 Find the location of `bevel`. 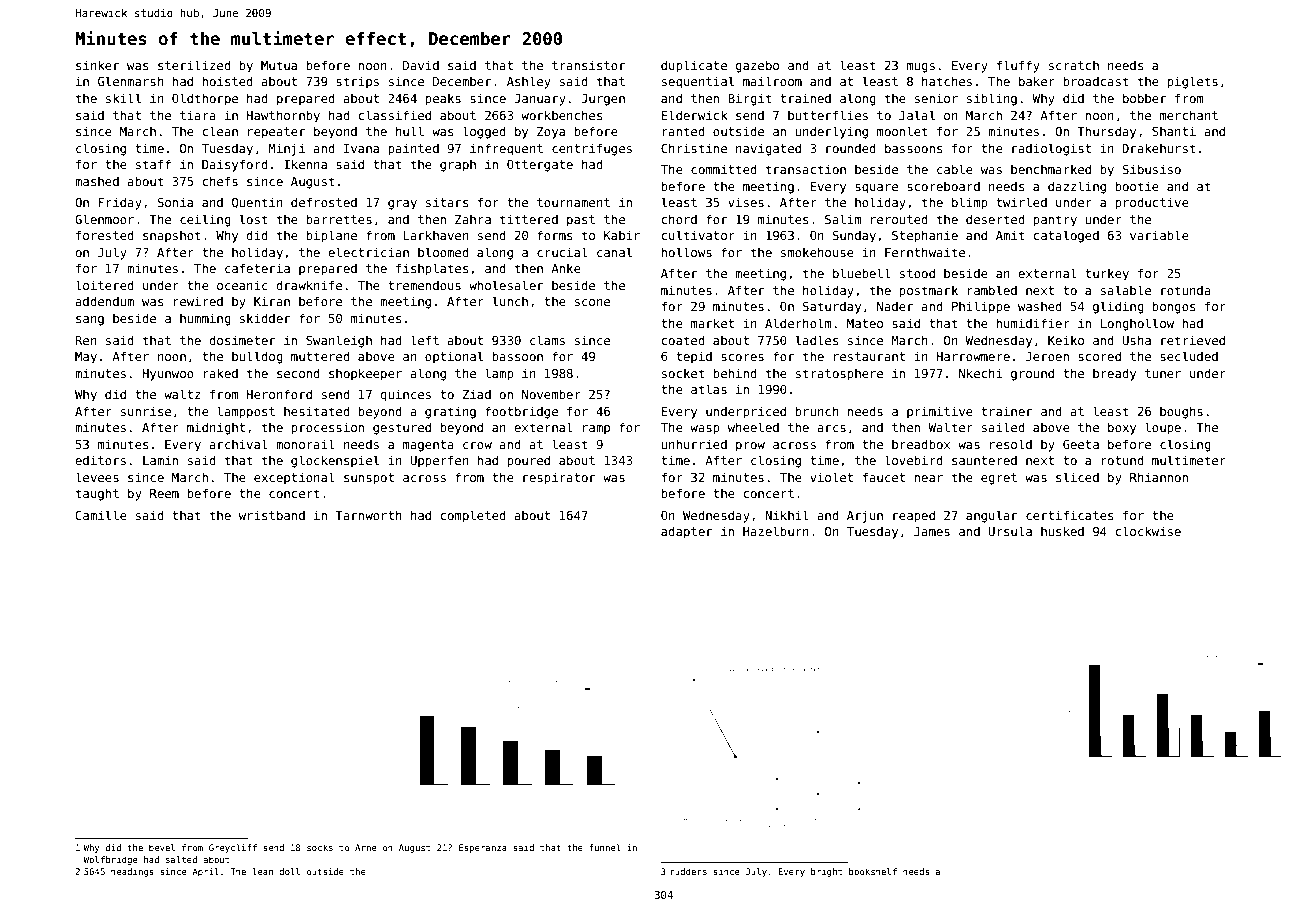

bevel is located at coordinates (162, 847).
